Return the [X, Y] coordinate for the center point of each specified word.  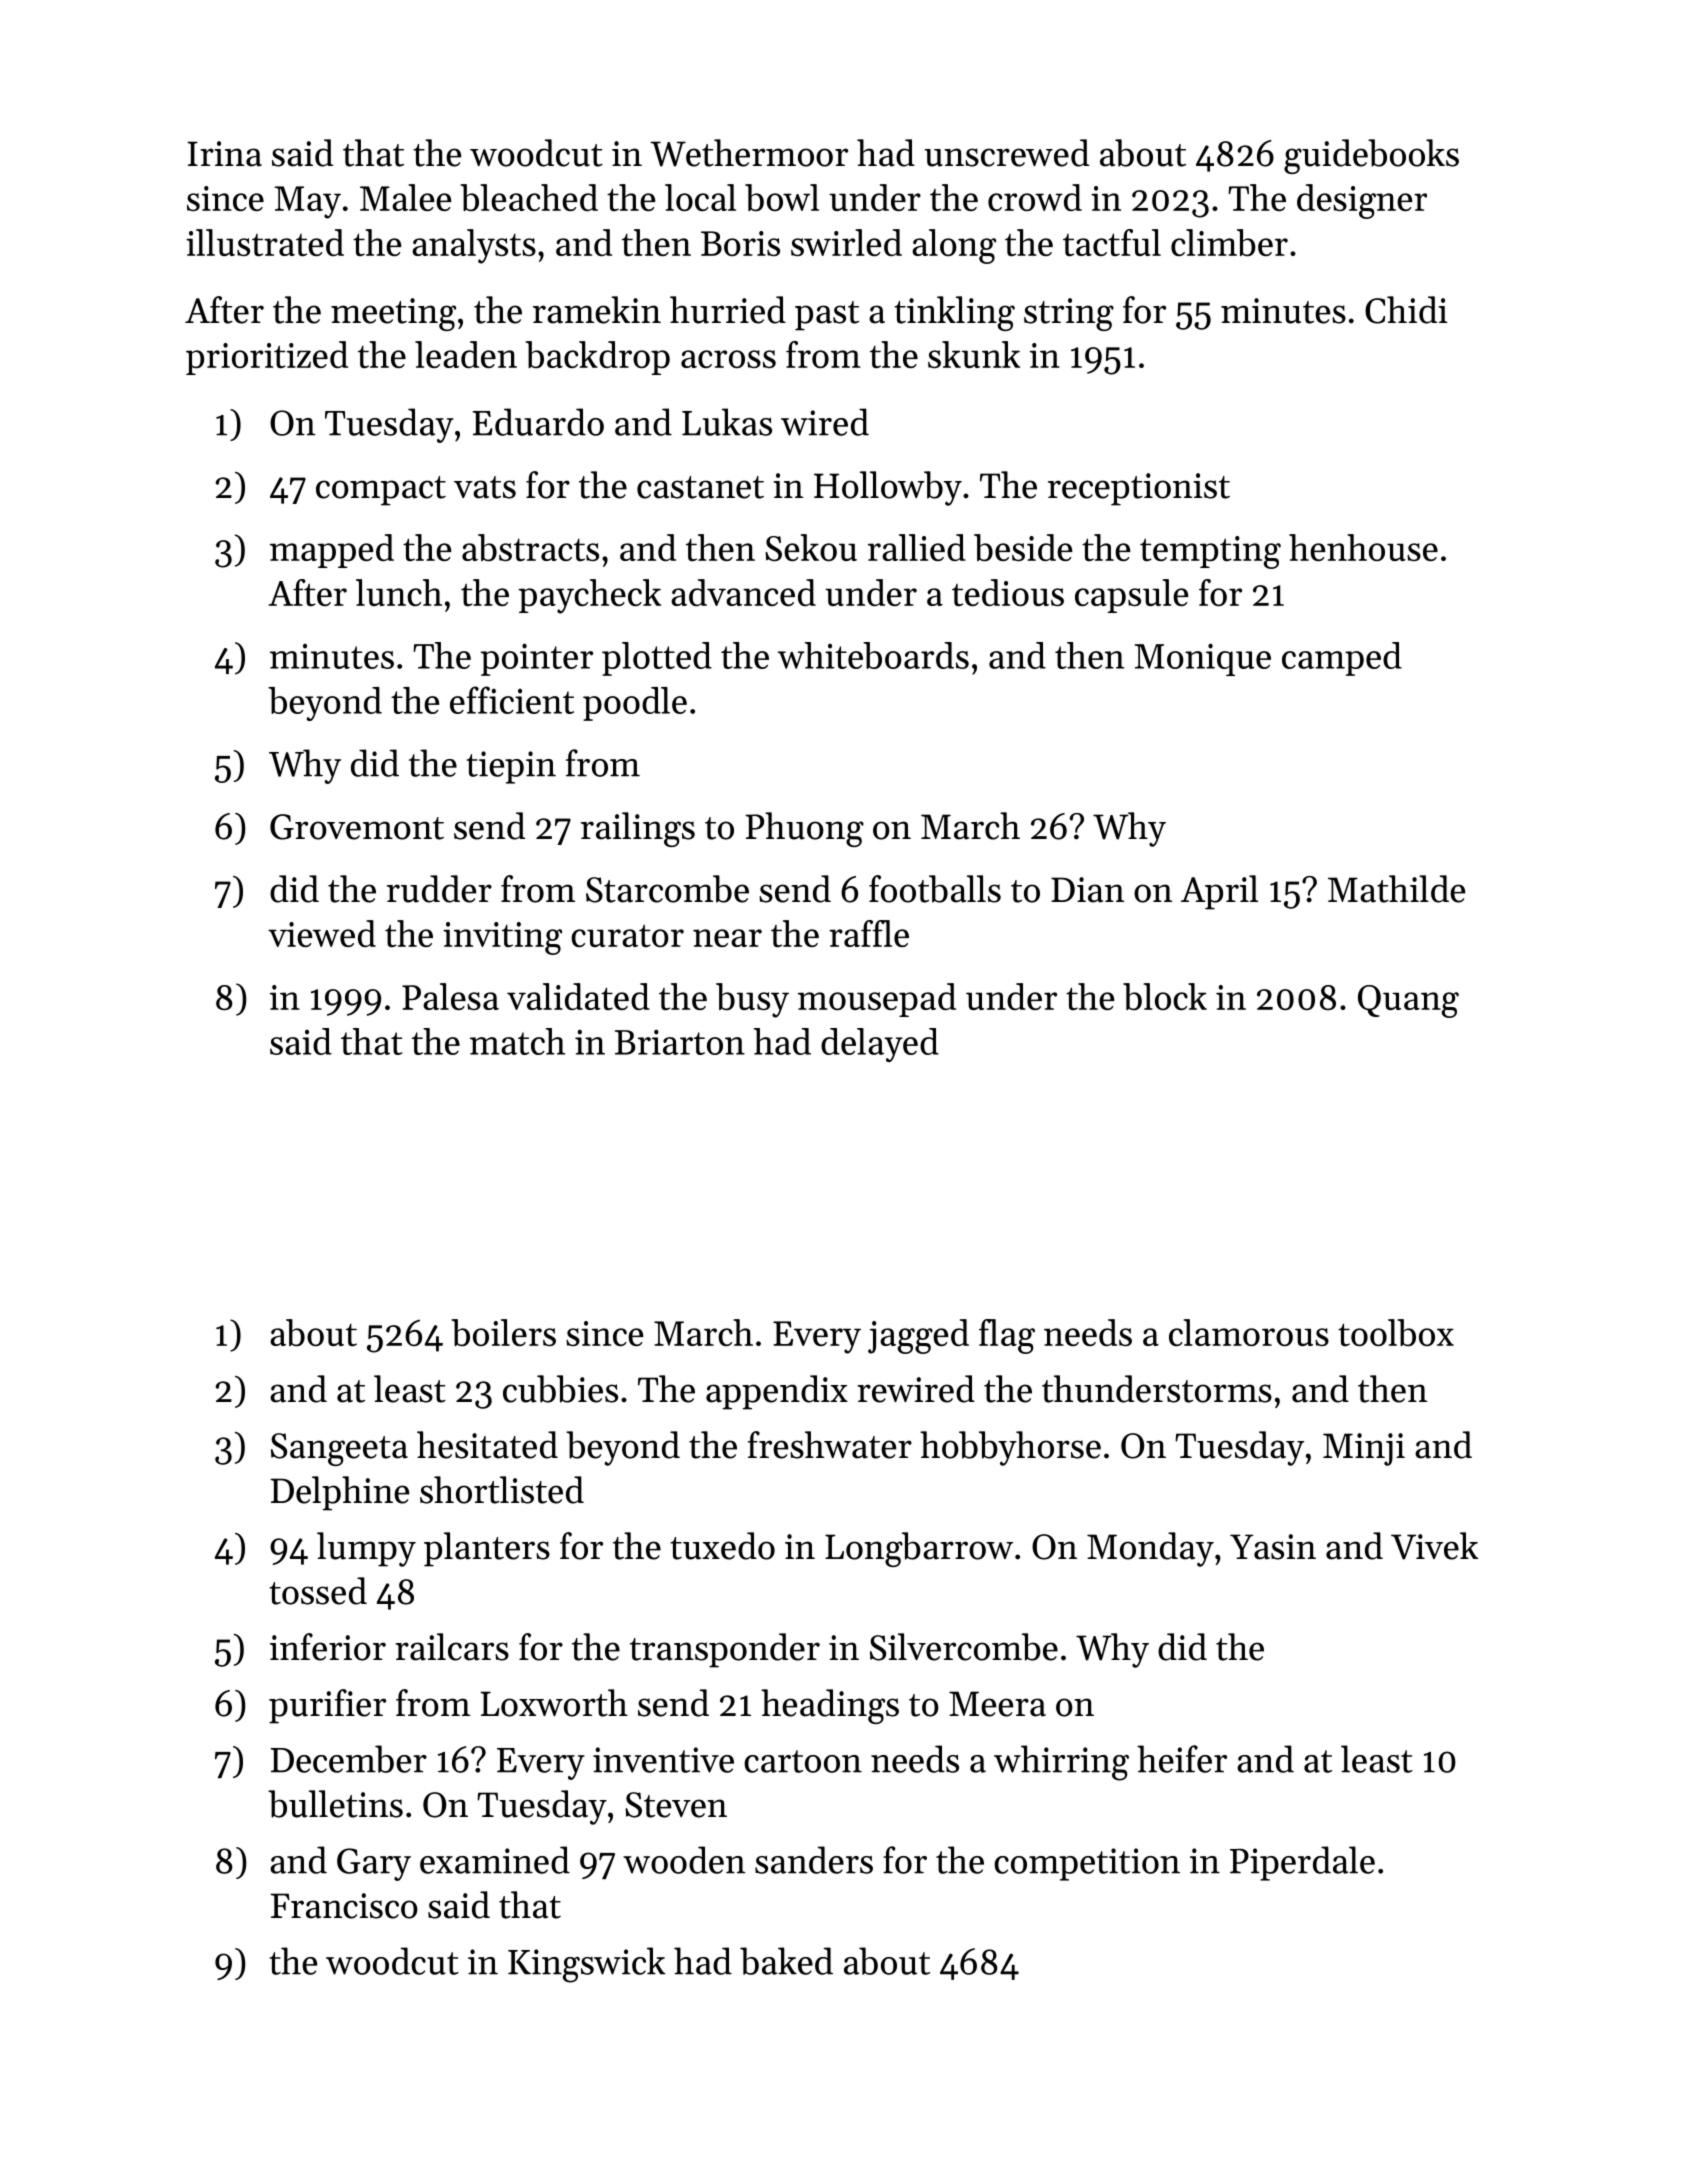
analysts [474, 246]
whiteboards [873, 655]
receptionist [1139, 489]
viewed [322, 933]
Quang [1408, 1001]
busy [752, 1000]
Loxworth [554, 1703]
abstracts [530, 547]
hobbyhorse [1010, 1448]
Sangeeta [339, 1449]
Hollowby [888, 488]
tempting [1210, 552]
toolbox [1396, 1332]
